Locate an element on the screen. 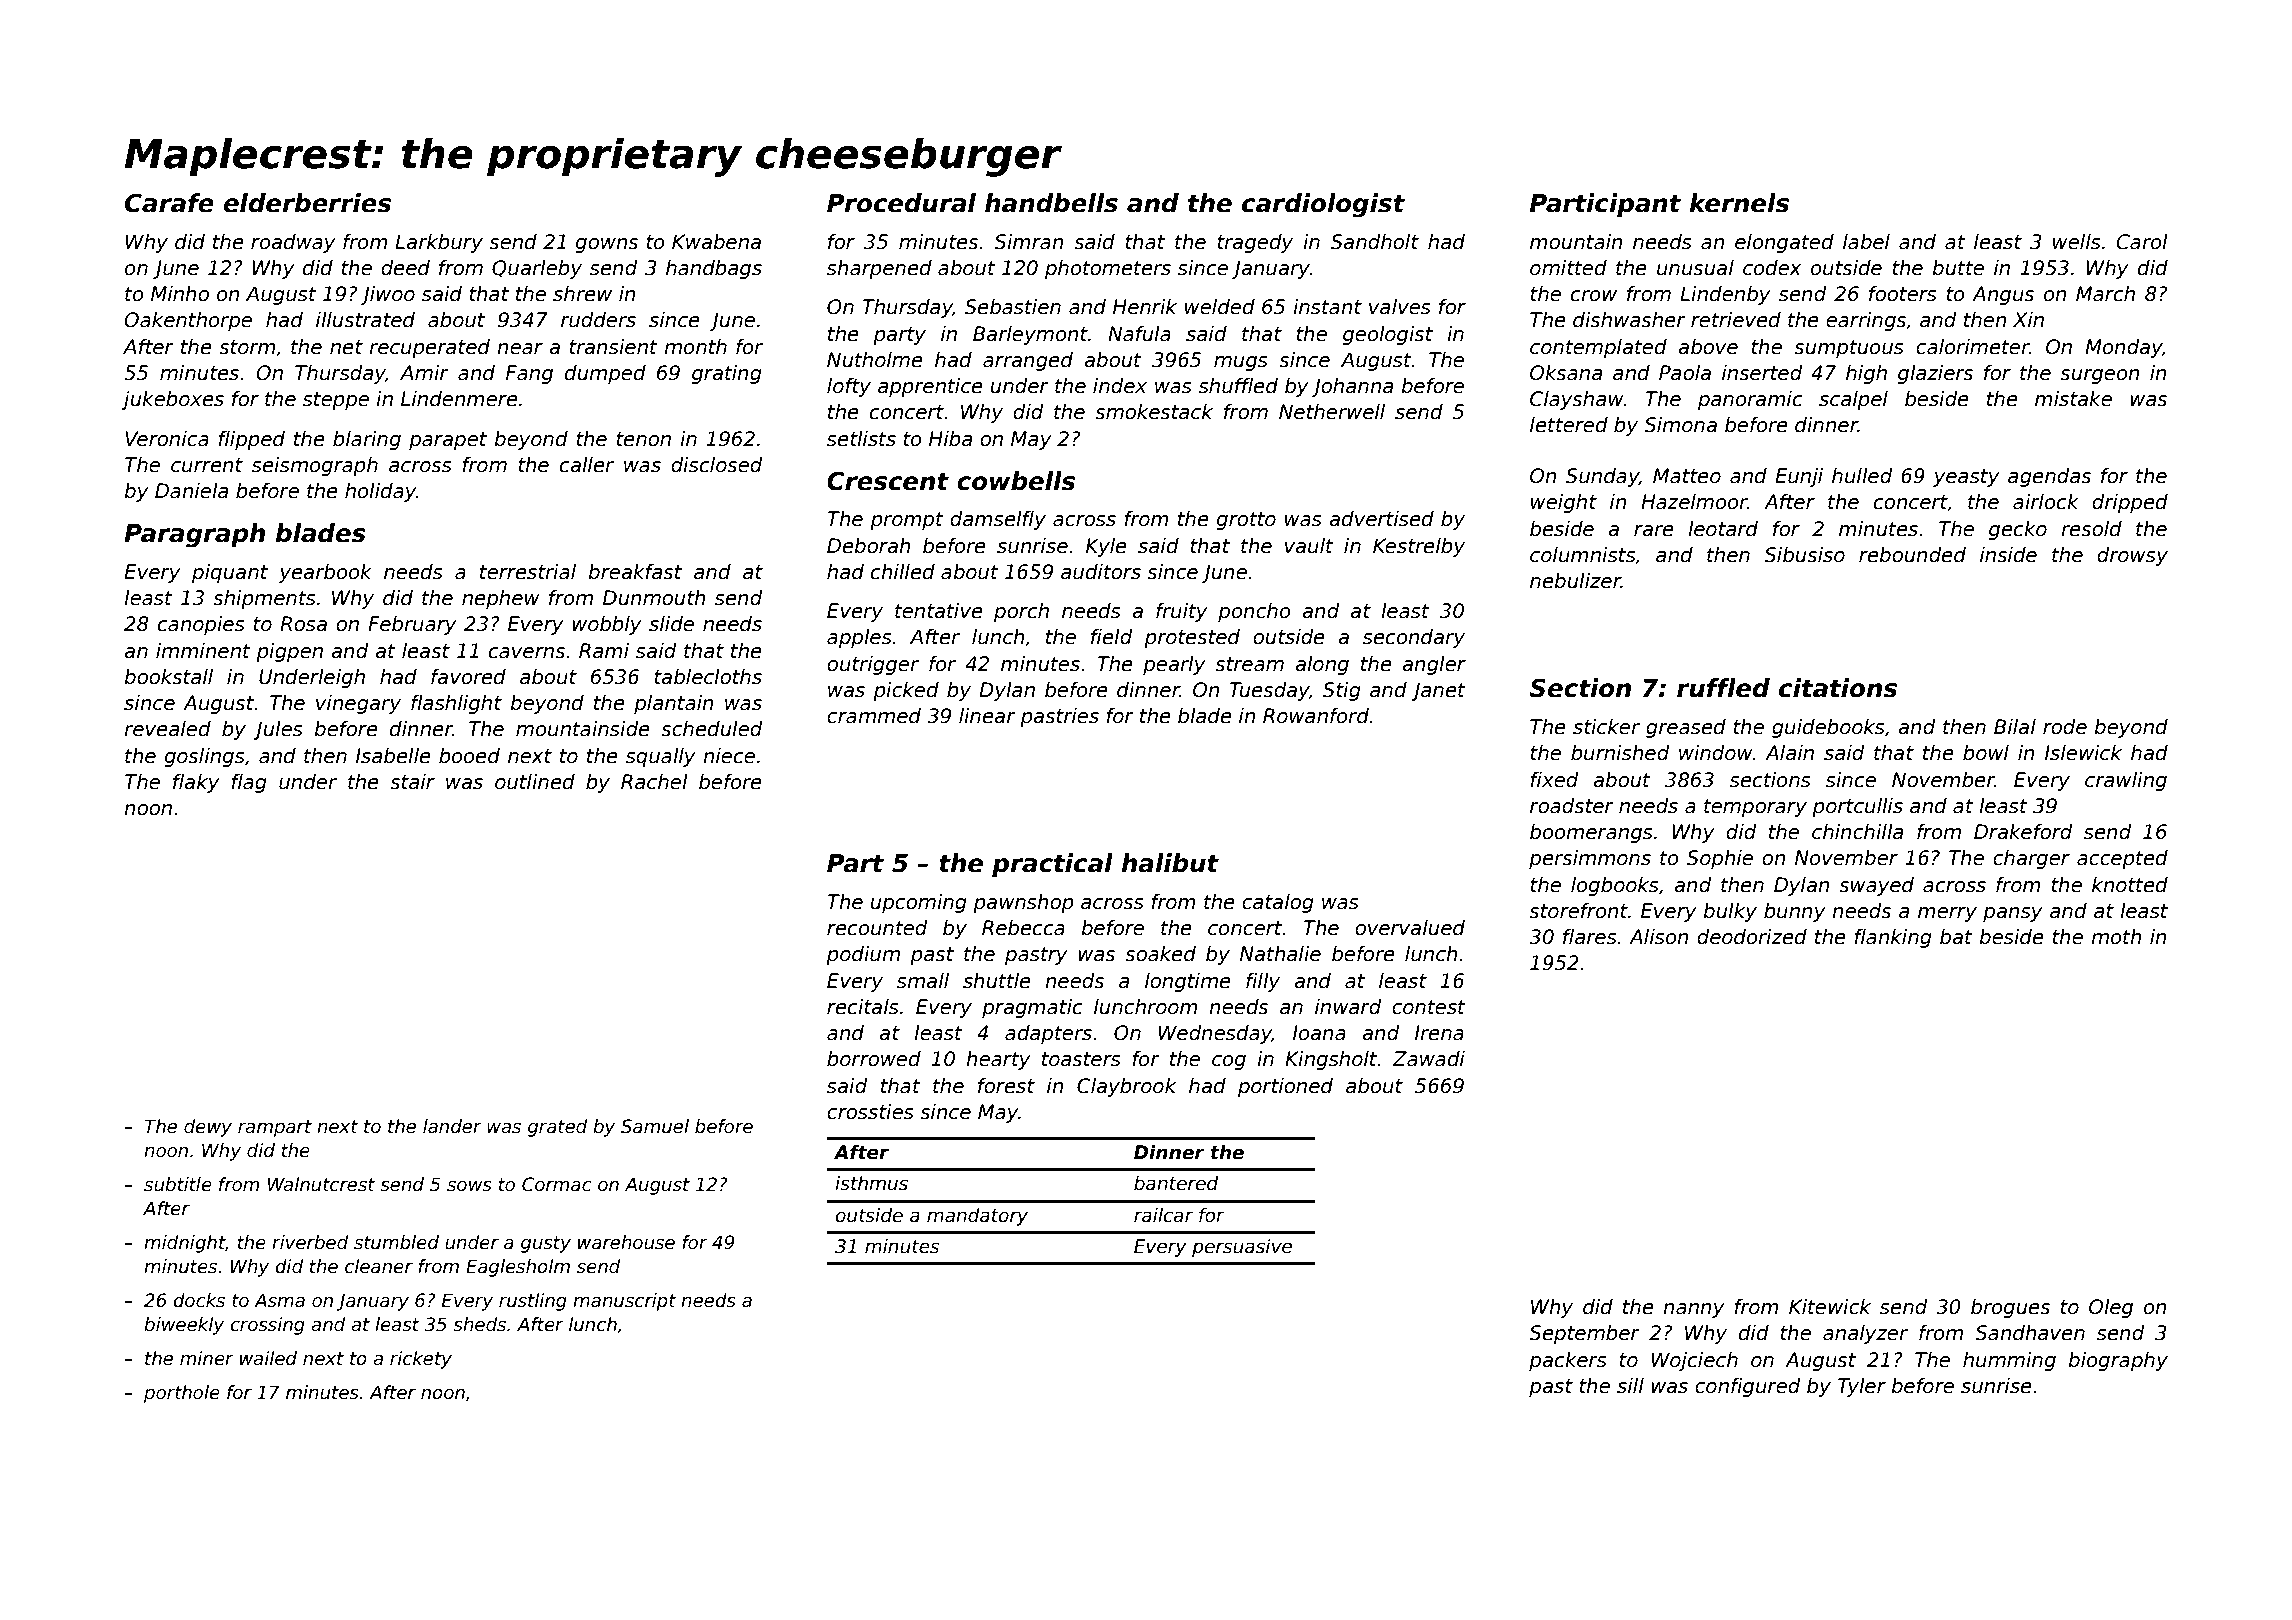 This screenshot has width=2292, height=1620. secondary is located at coordinates (1414, 638).
